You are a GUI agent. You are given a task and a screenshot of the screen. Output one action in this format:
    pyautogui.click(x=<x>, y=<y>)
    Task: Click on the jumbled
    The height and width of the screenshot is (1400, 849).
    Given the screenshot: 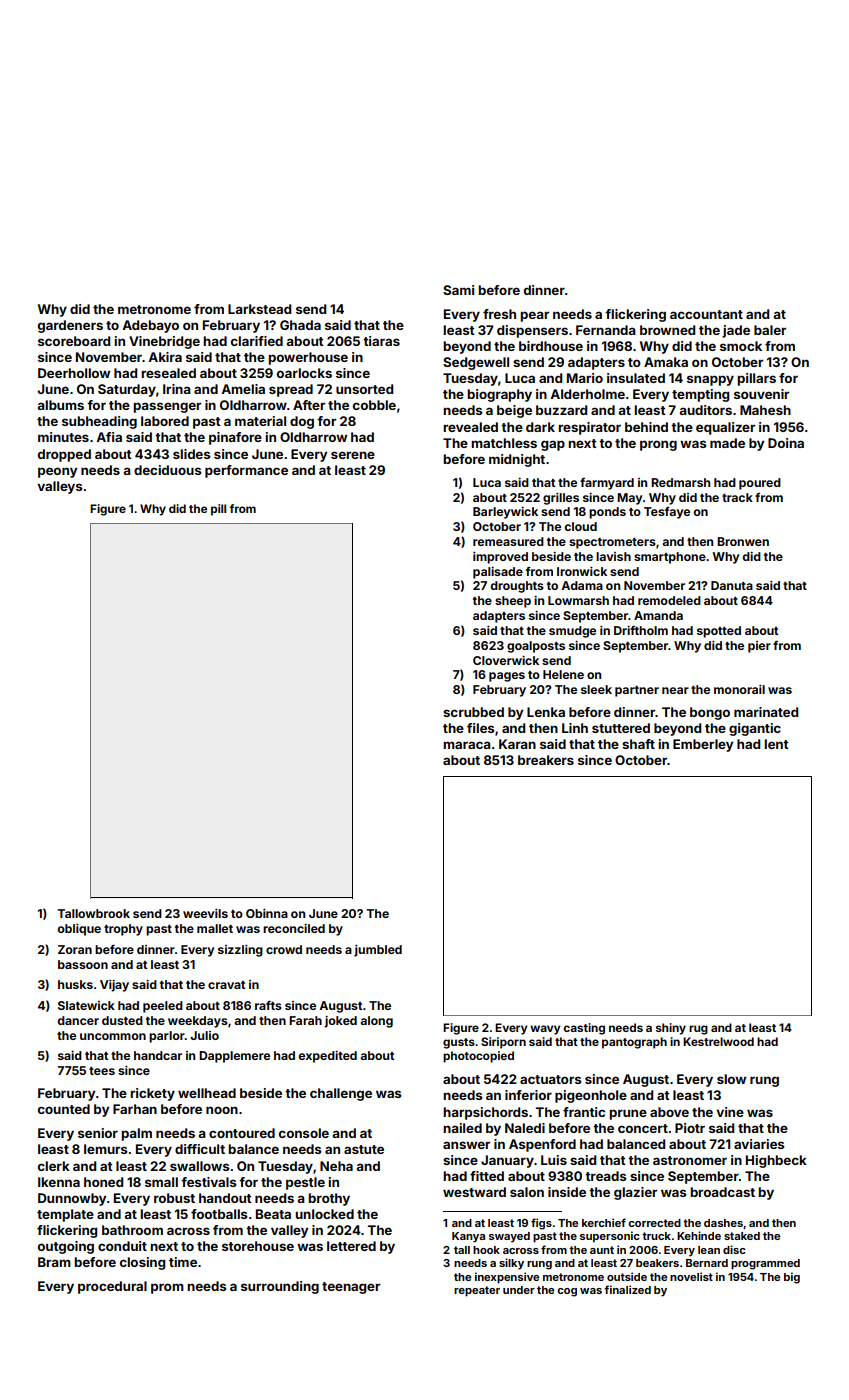 What is the action you would take?
    pyautogui.click(x=378, y=951)
